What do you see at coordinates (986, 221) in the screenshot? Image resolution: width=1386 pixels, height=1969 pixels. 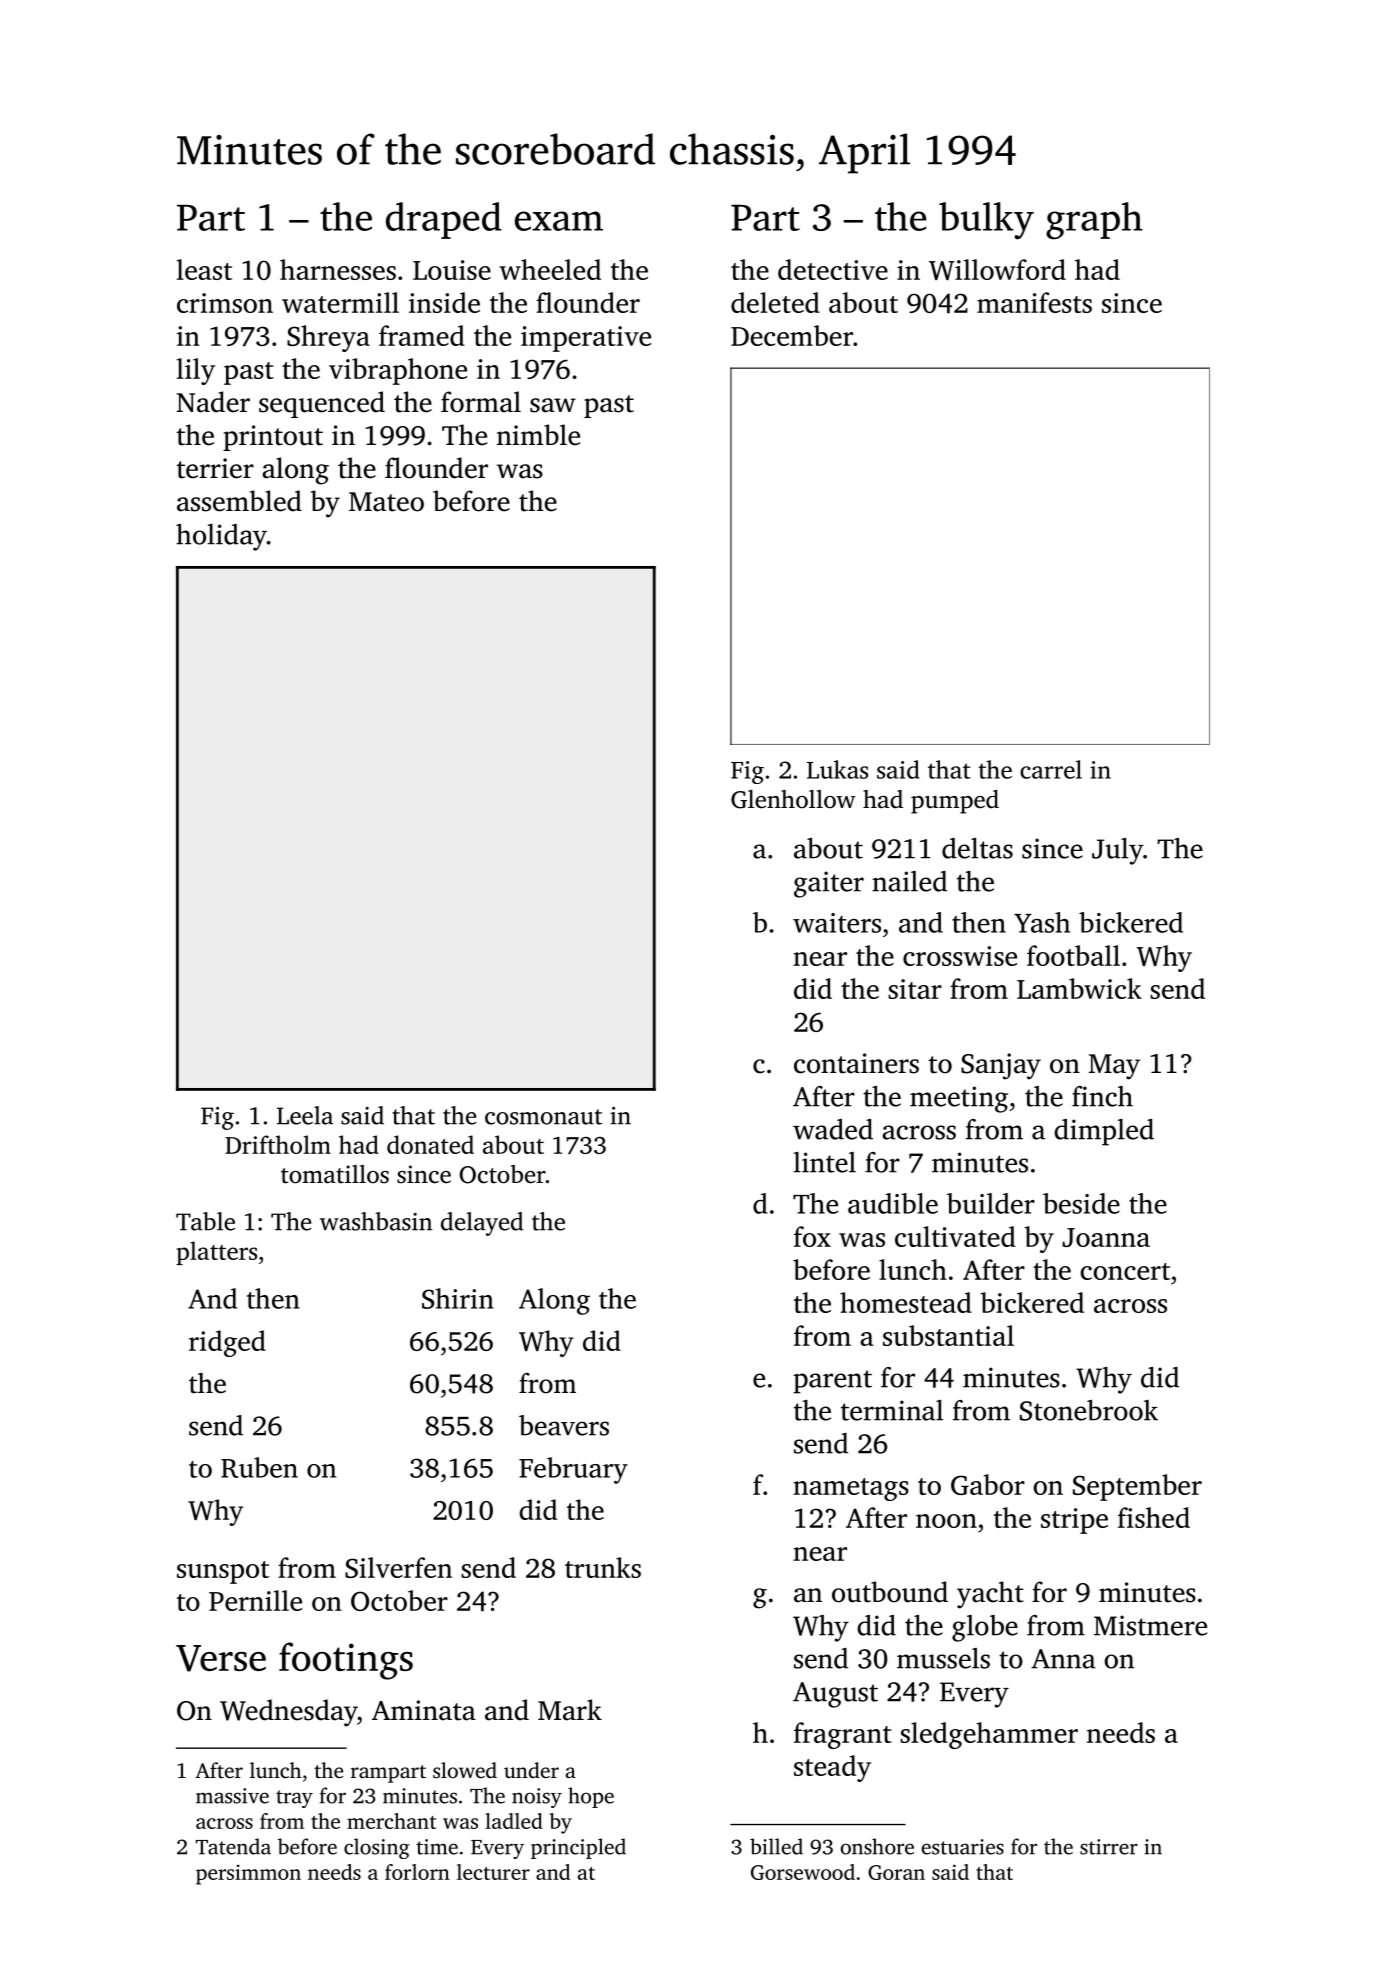 I see `bulky` at bounding box center [986, 221].
